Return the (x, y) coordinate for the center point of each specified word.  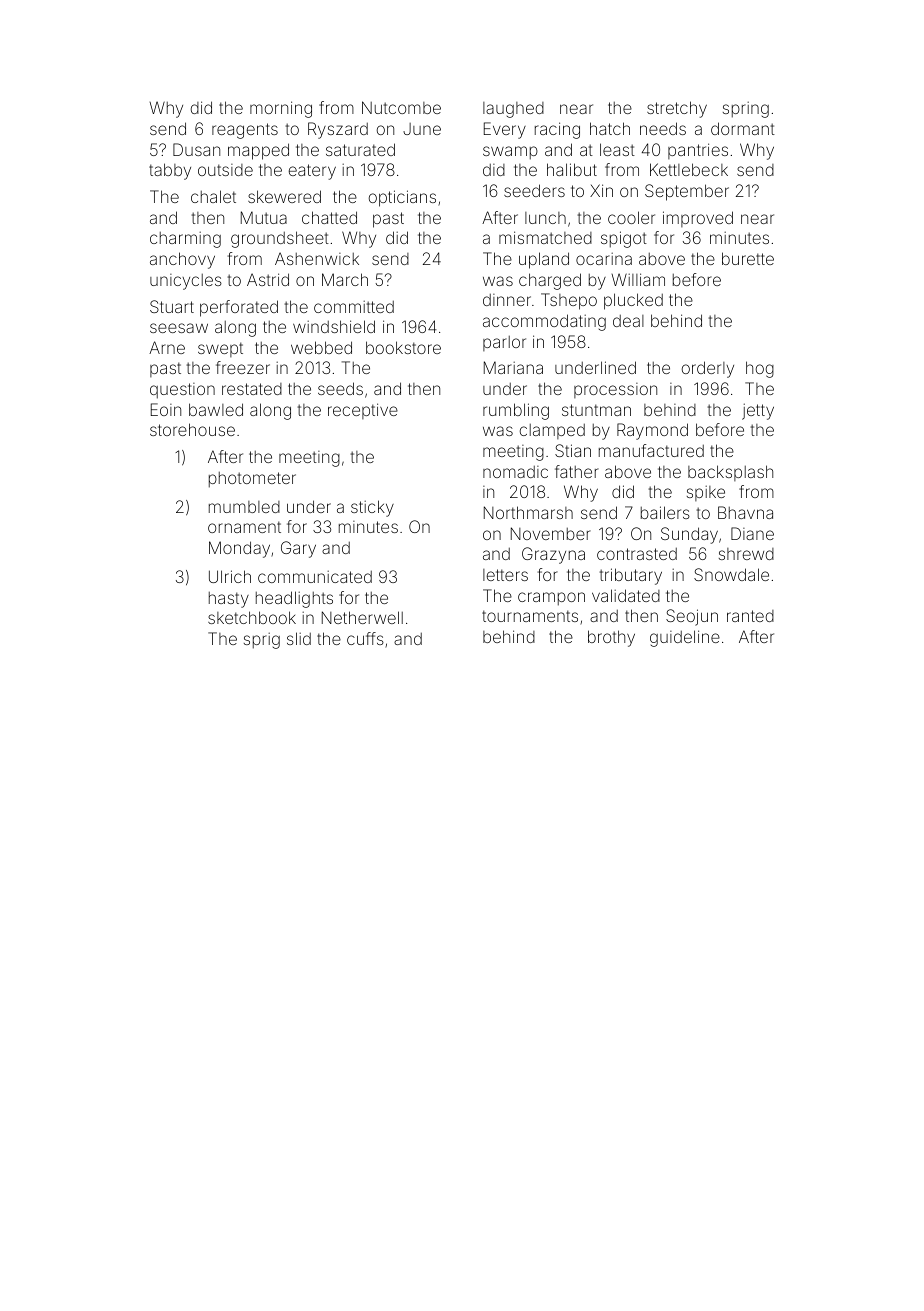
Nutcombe (401, 107)
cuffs (365, 638)
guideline (685, 638)
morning (281, 109)
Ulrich (230, 576)
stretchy (677, 109)
